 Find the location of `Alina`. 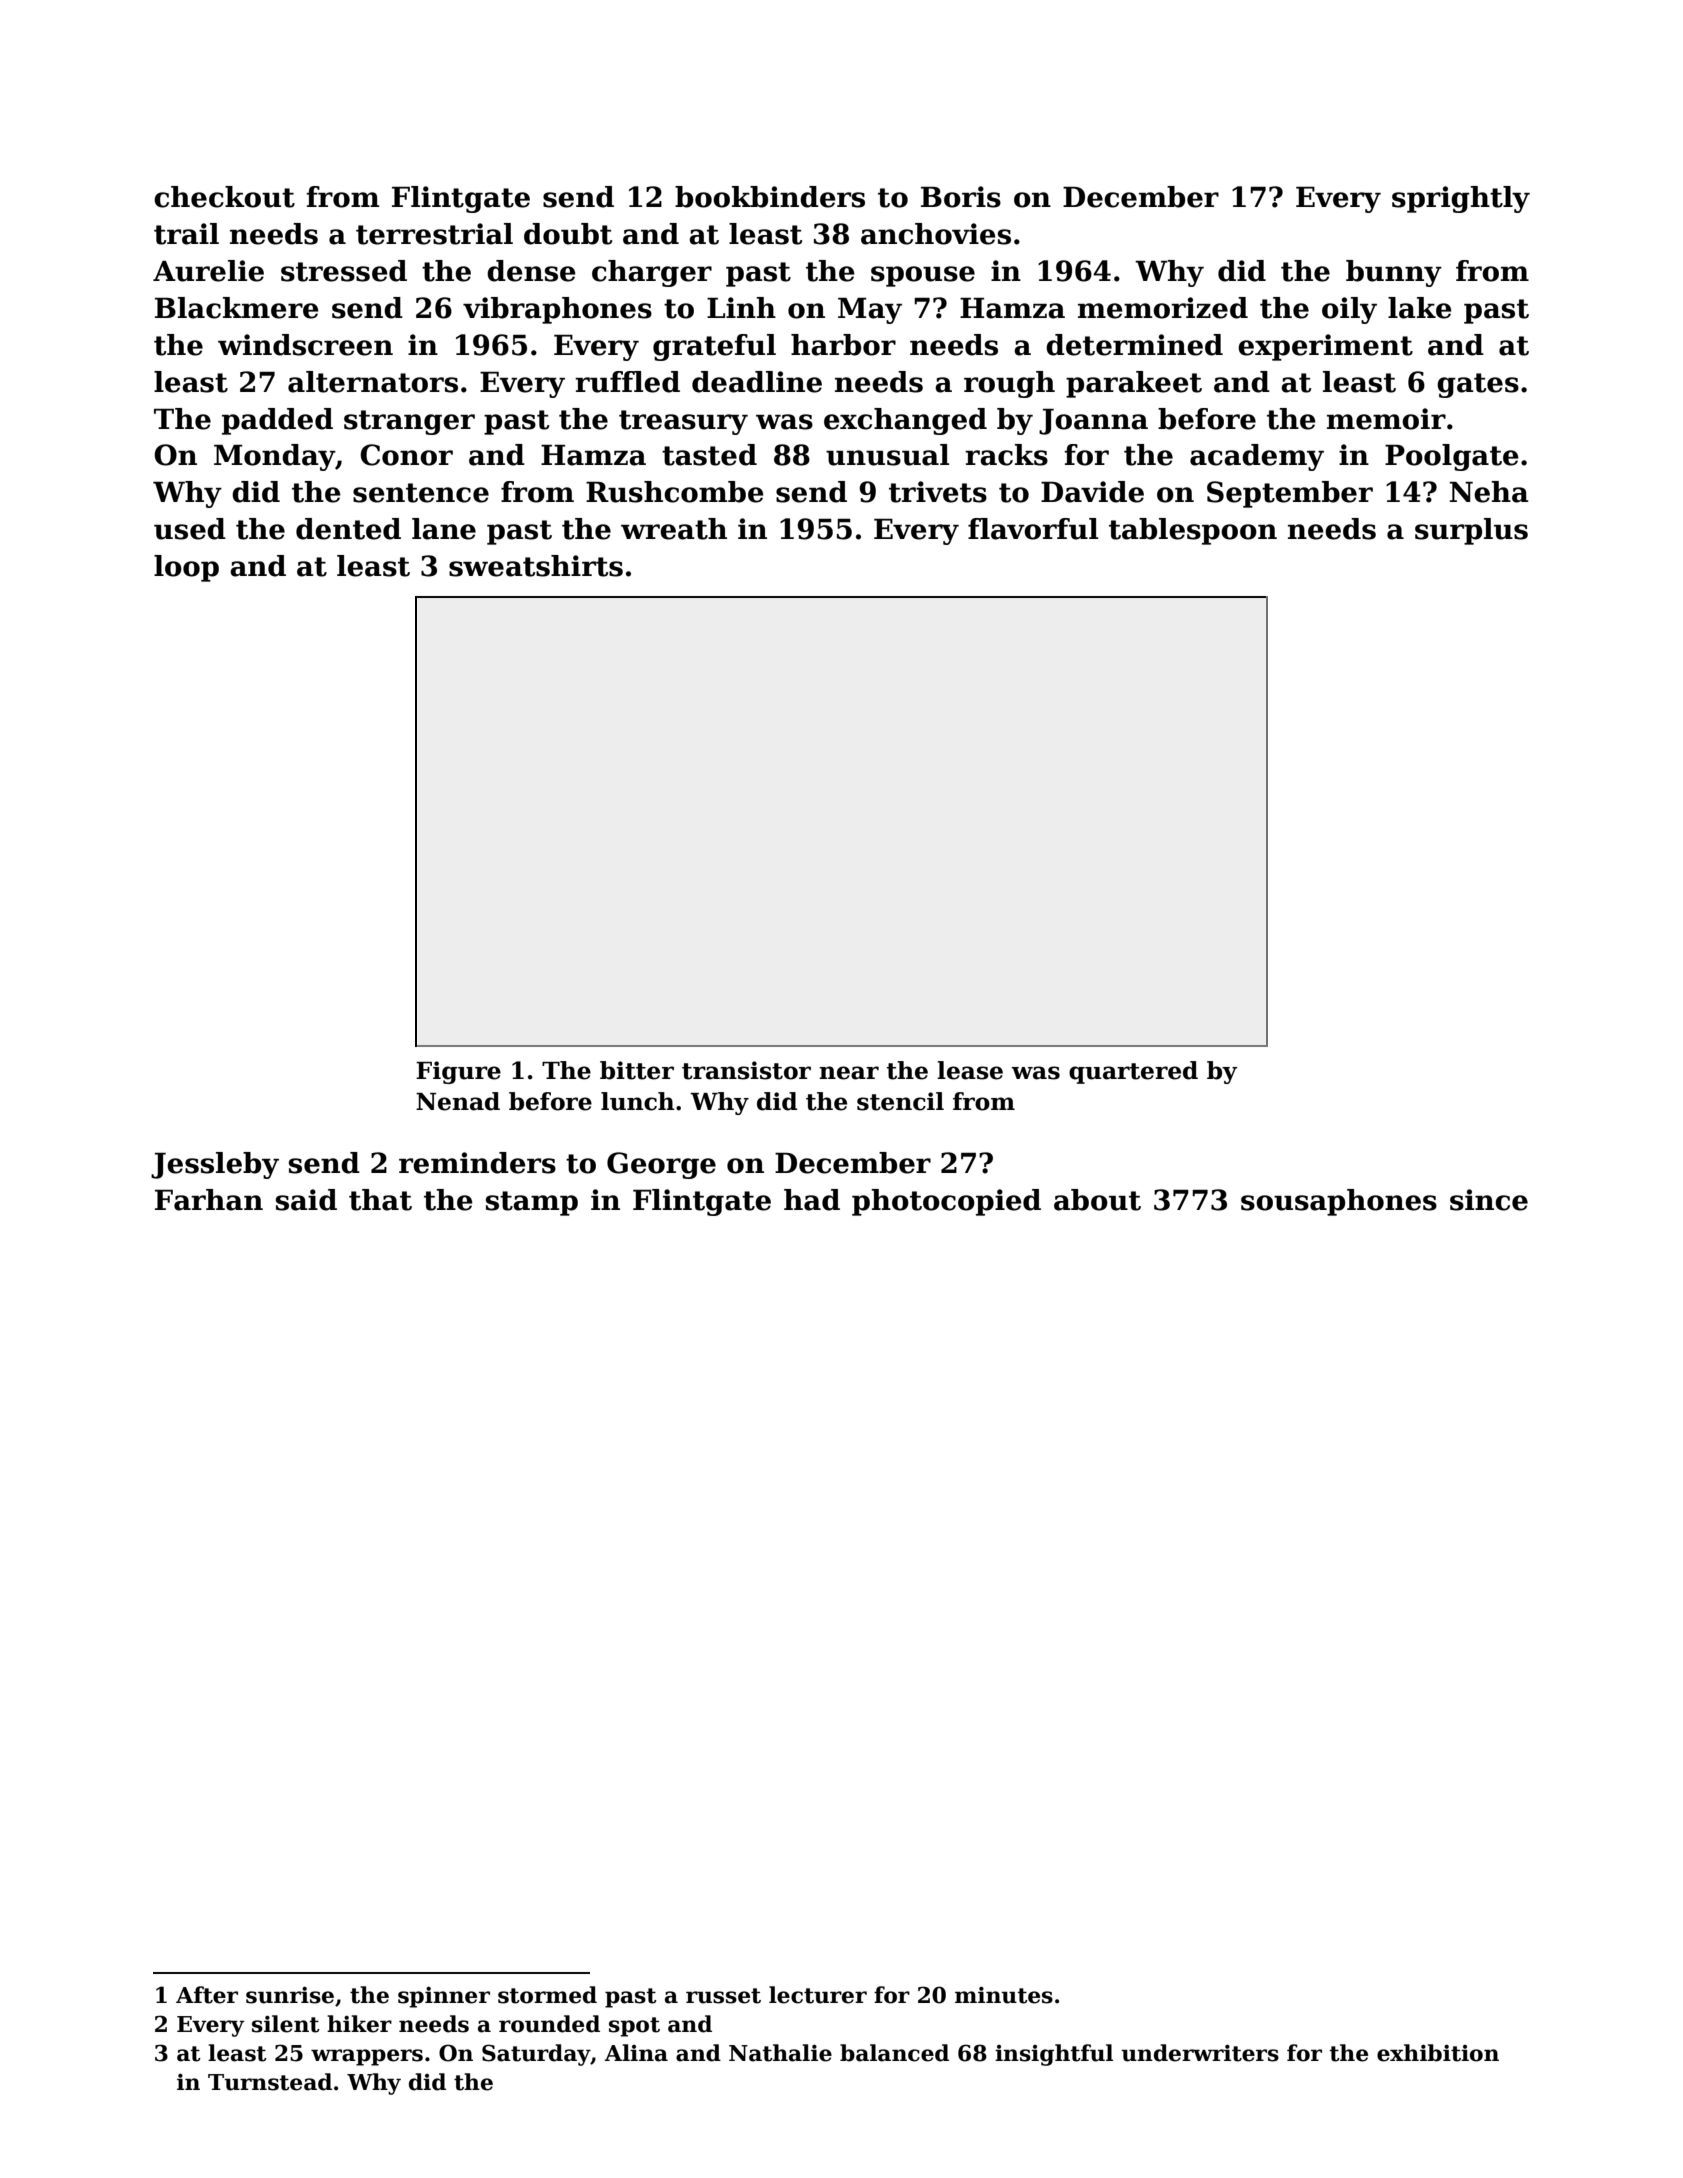

Alina is located at coordinates (636, 2053).
